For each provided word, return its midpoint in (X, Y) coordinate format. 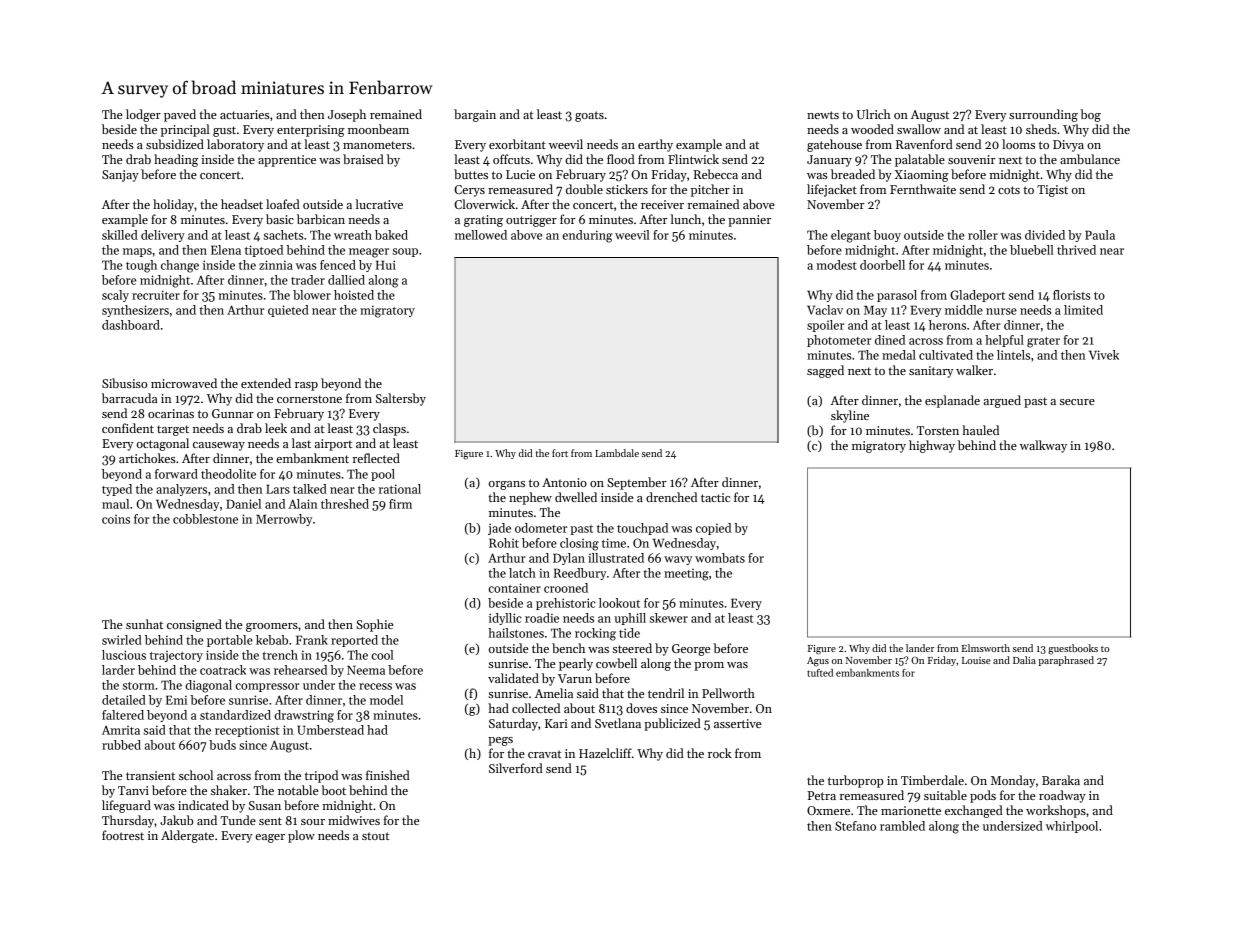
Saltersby (401, 399)
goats (589, 116)
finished (388, 775)
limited (1083, 310)
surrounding (1043, 115)
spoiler (825, 326)
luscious (124, 655)
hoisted (354, 295)
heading (176, 160)
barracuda (129, 398)
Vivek (1104, 355)
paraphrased (1066, 661)
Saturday (513, 724)
